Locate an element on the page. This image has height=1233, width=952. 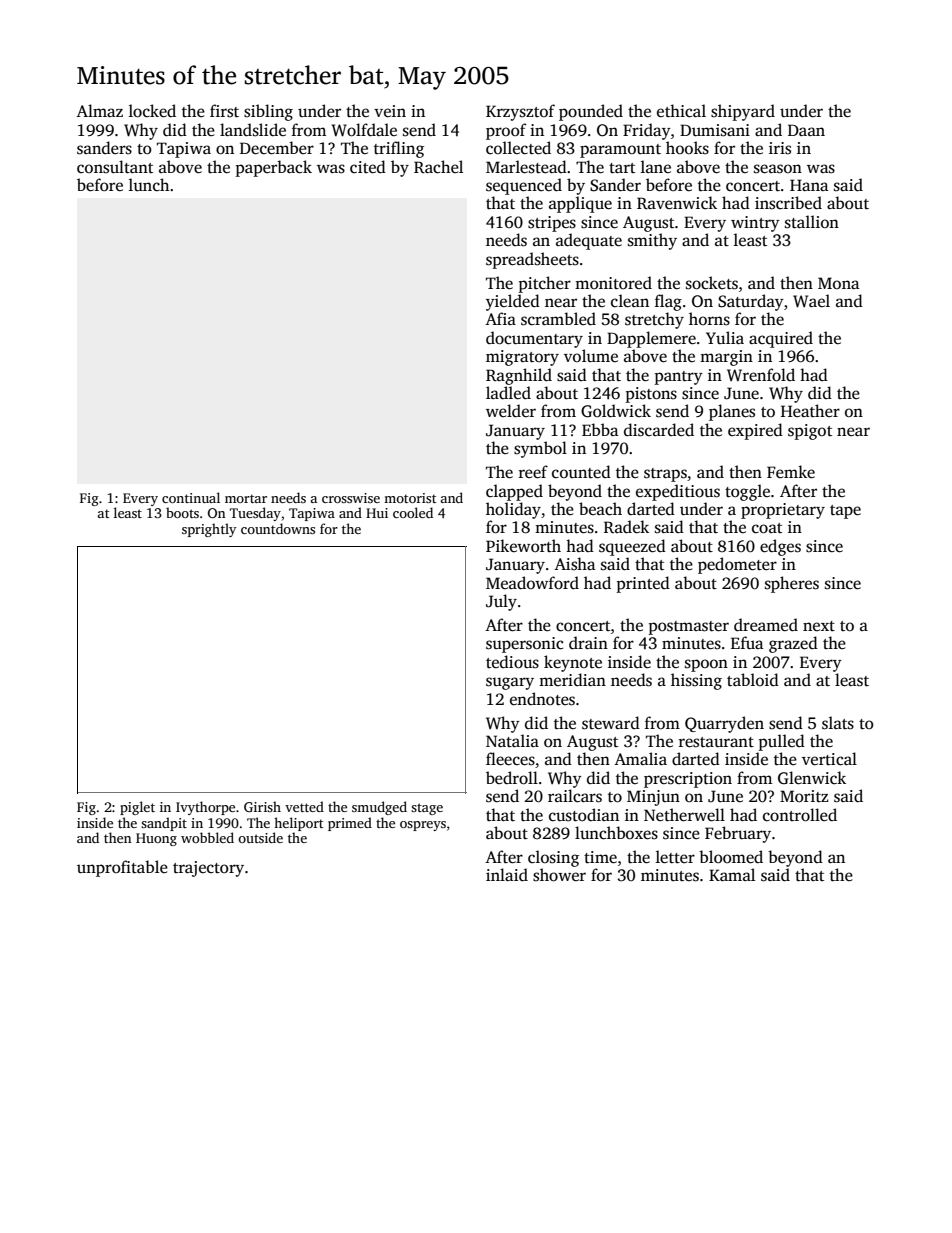
countdowns is located at coordinates (278, 528).
